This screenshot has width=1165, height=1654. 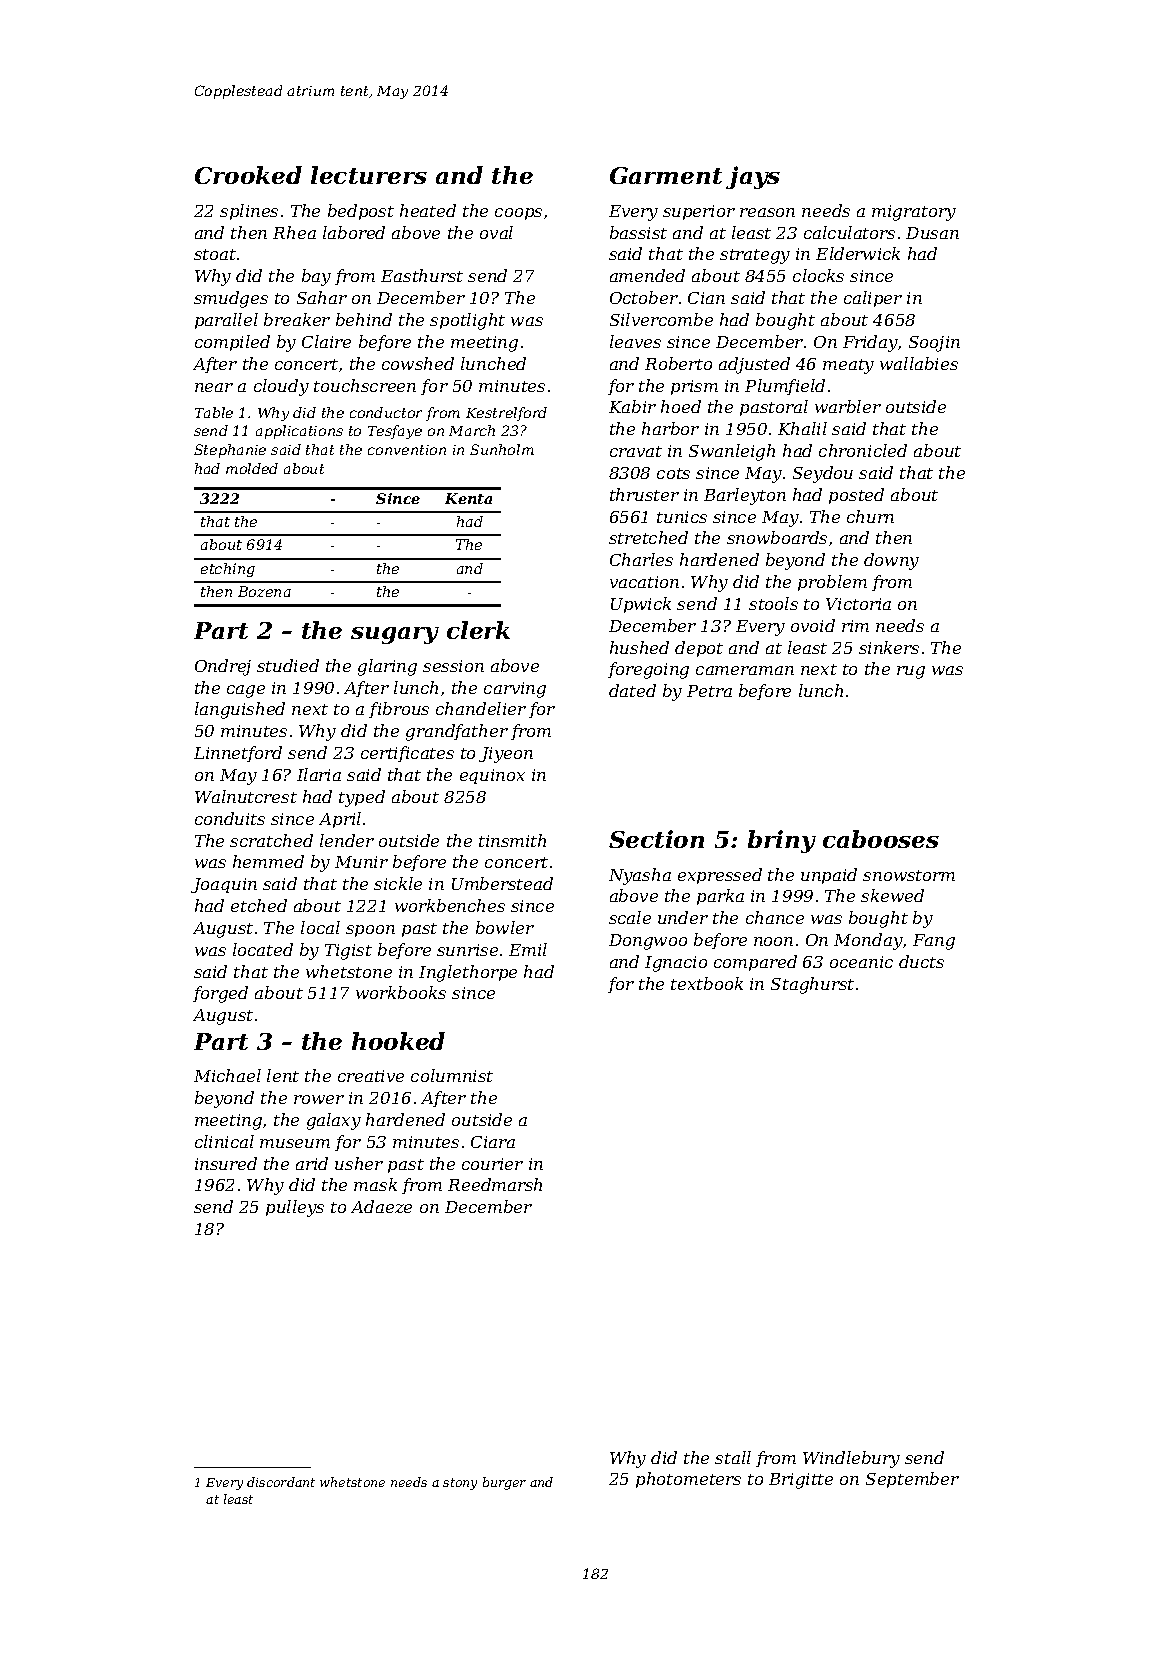 What do you see at coordinates (656, 839) in the screenshot?
I see `Section` at bounding box center [656, 839].
